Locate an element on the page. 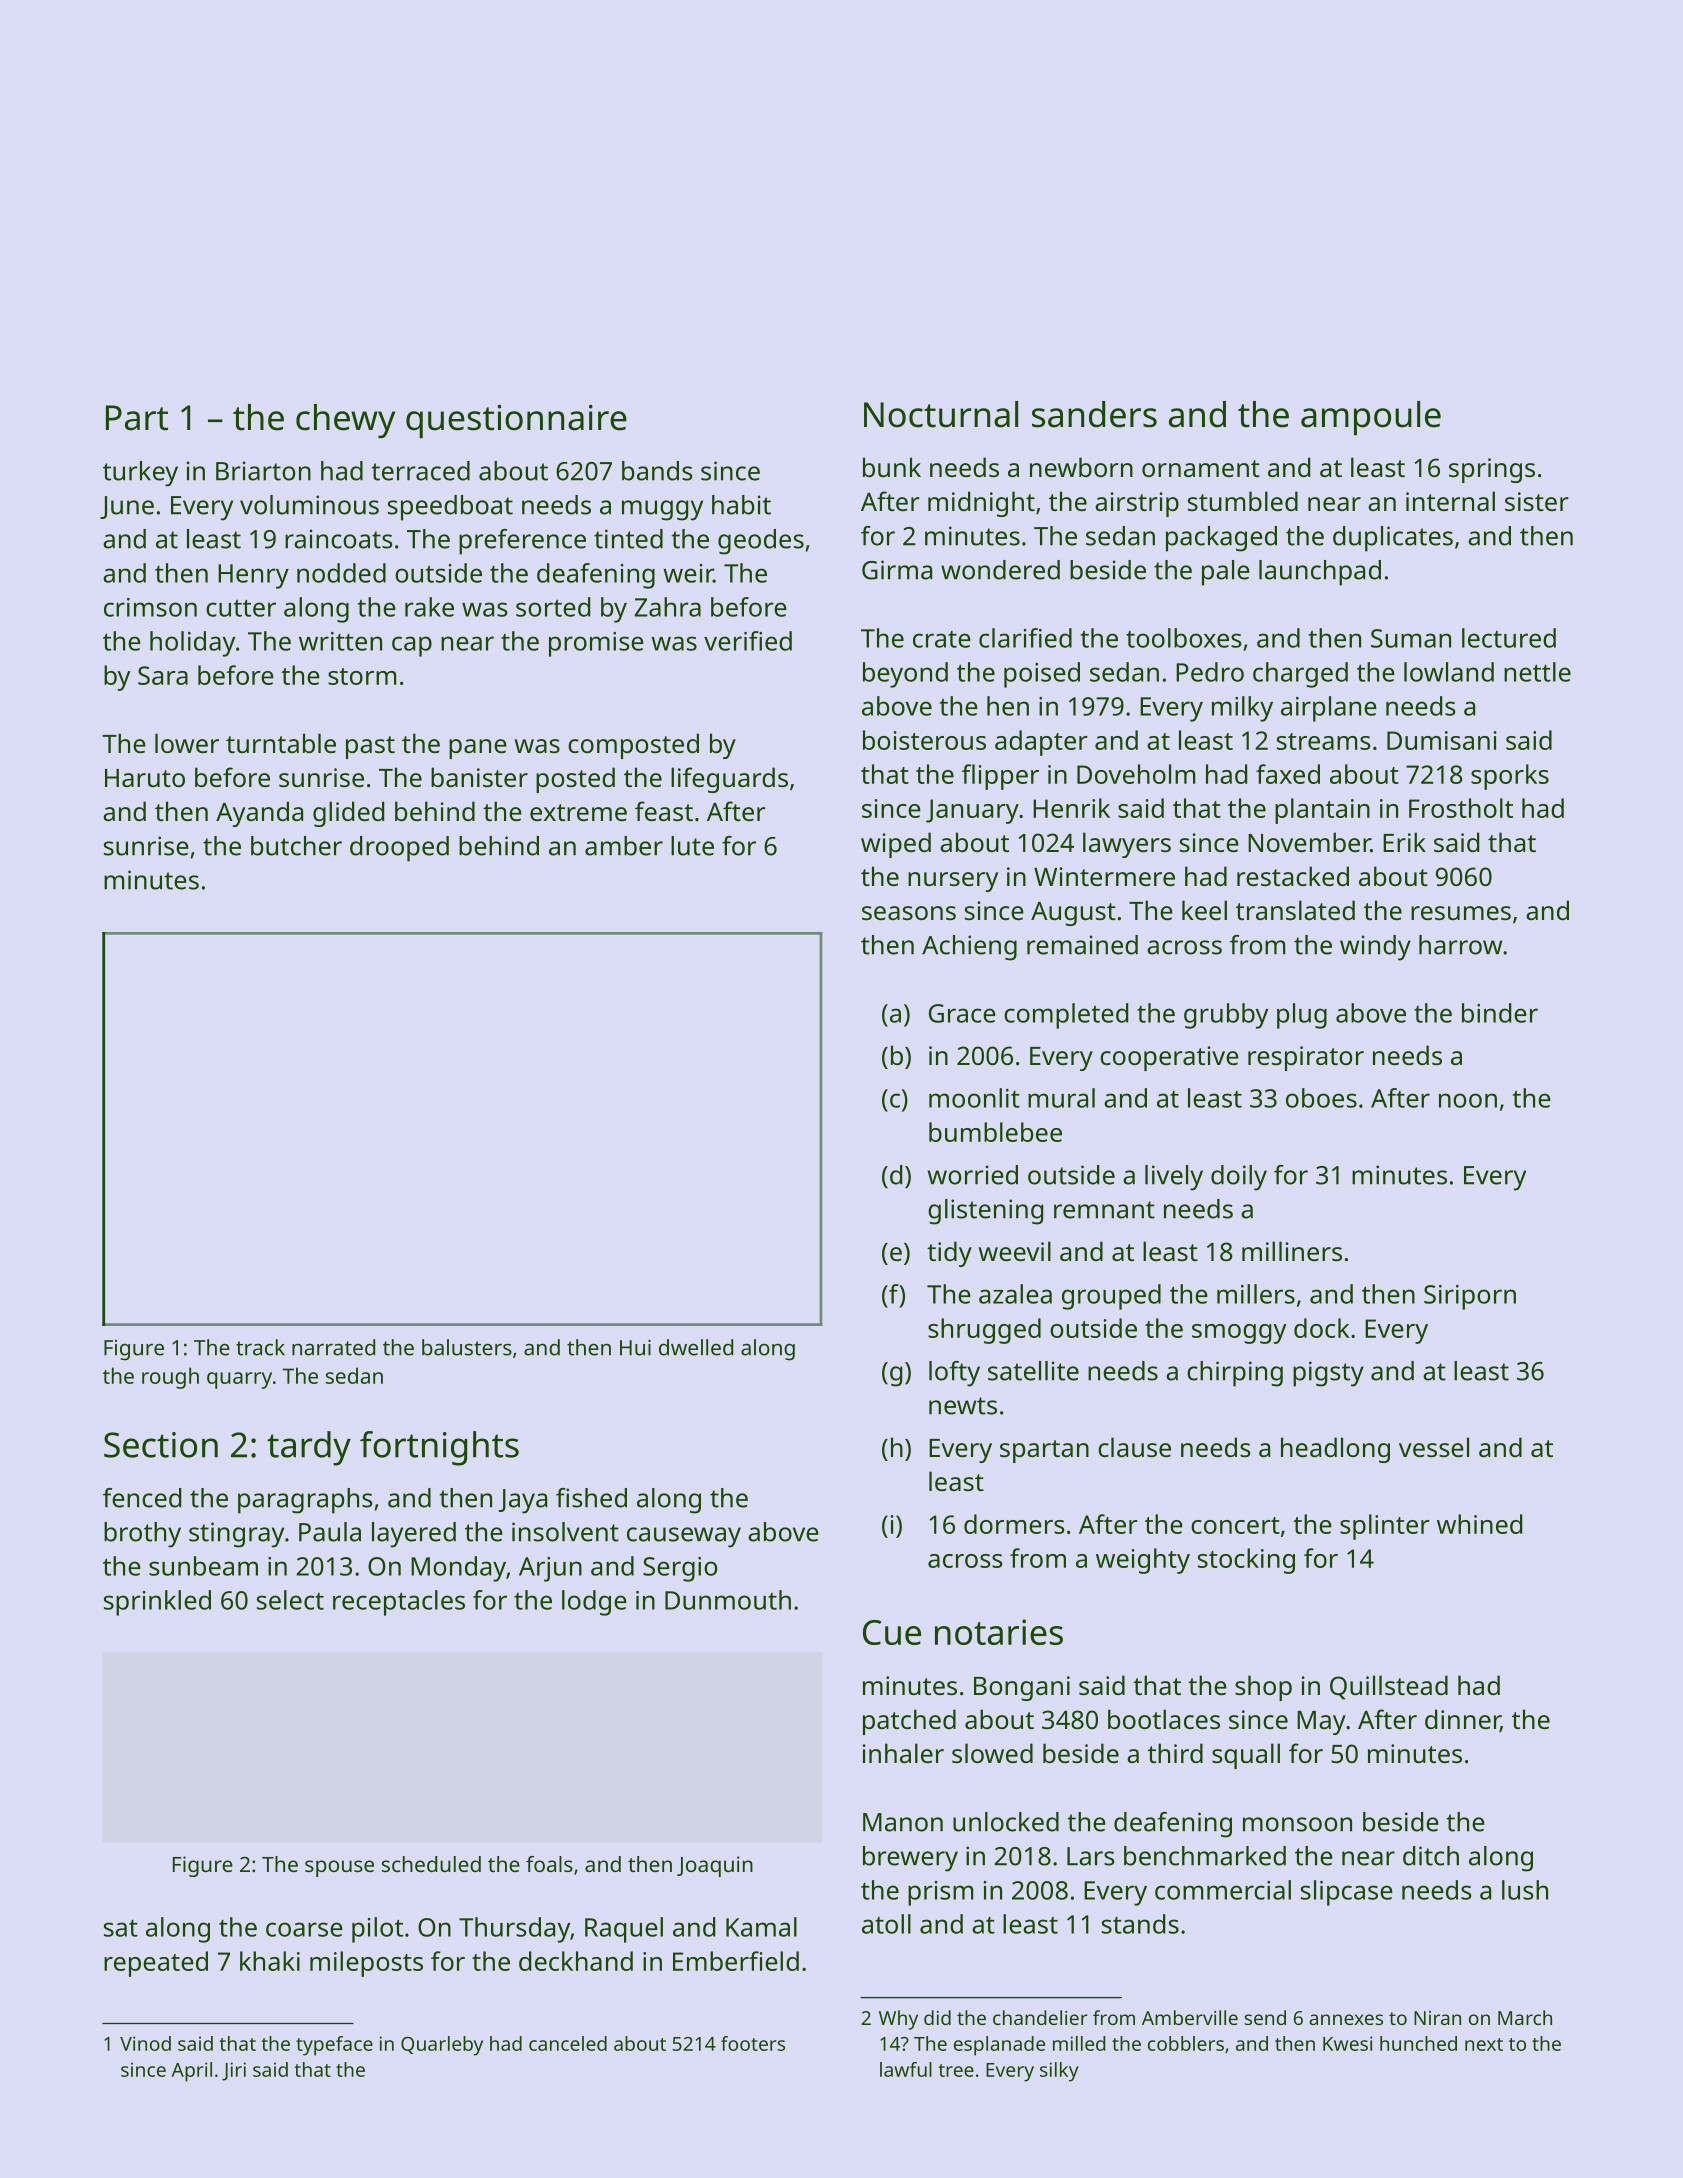  Kwesi is located at coordinates (1347, 2043).
